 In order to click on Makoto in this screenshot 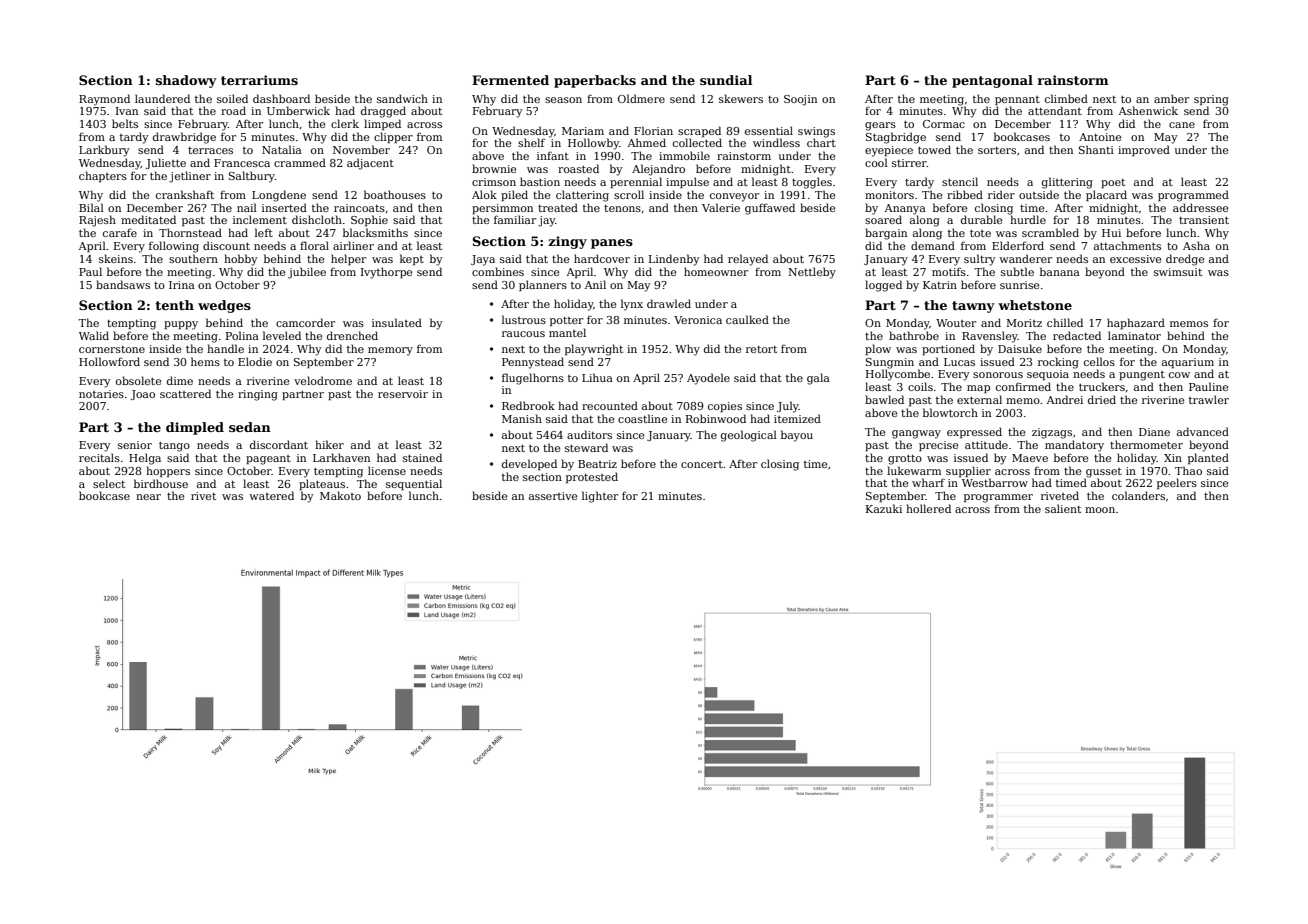, I will do `click(340, 495)`.
